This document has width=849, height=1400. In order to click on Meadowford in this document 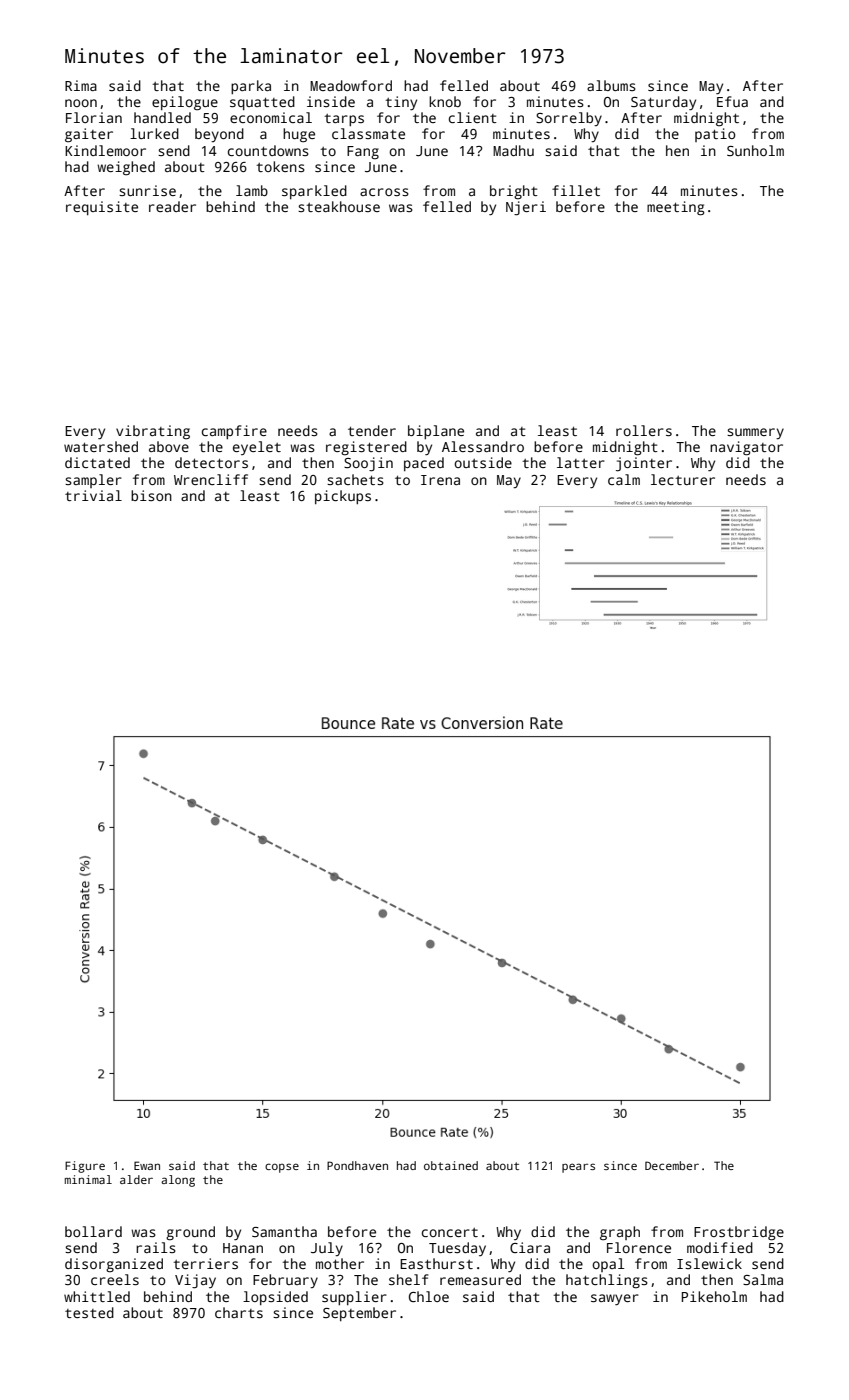, I will do `click(351, 85)`.
